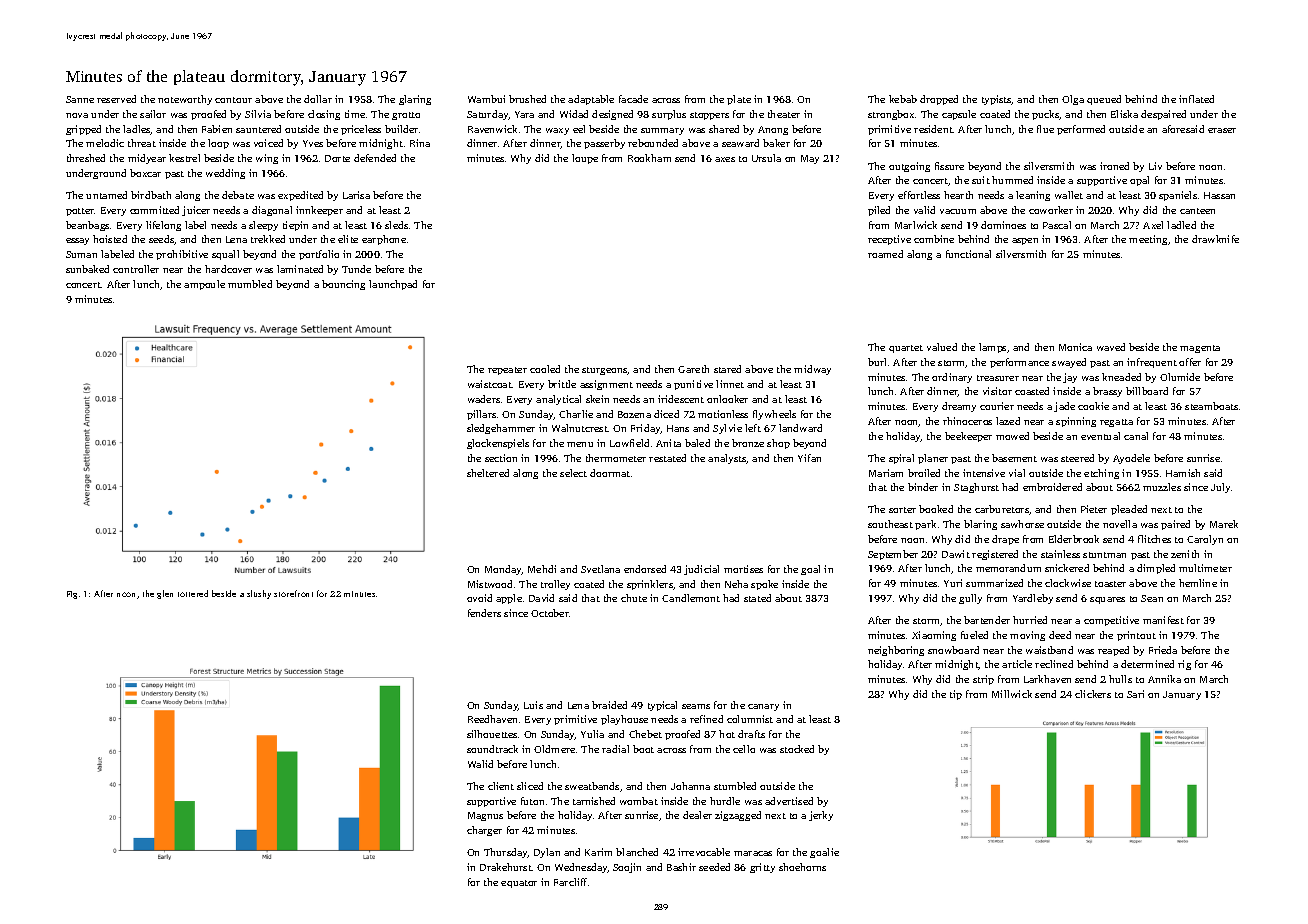 This document has width=1308, height=924. I want to click on midway, so click(812, 370).
